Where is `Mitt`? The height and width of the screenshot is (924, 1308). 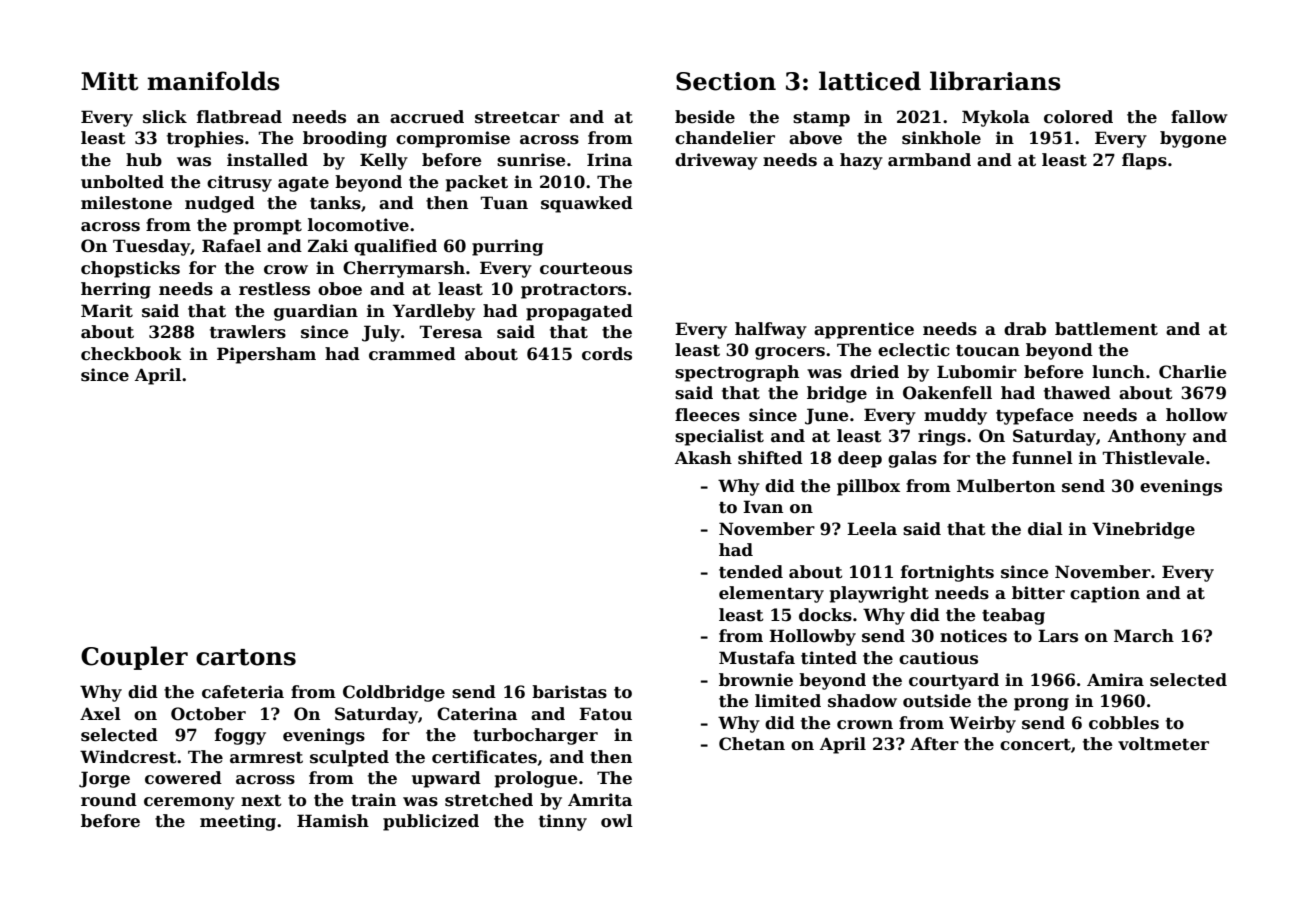
Mitt is located at coordinates (110, 81).
